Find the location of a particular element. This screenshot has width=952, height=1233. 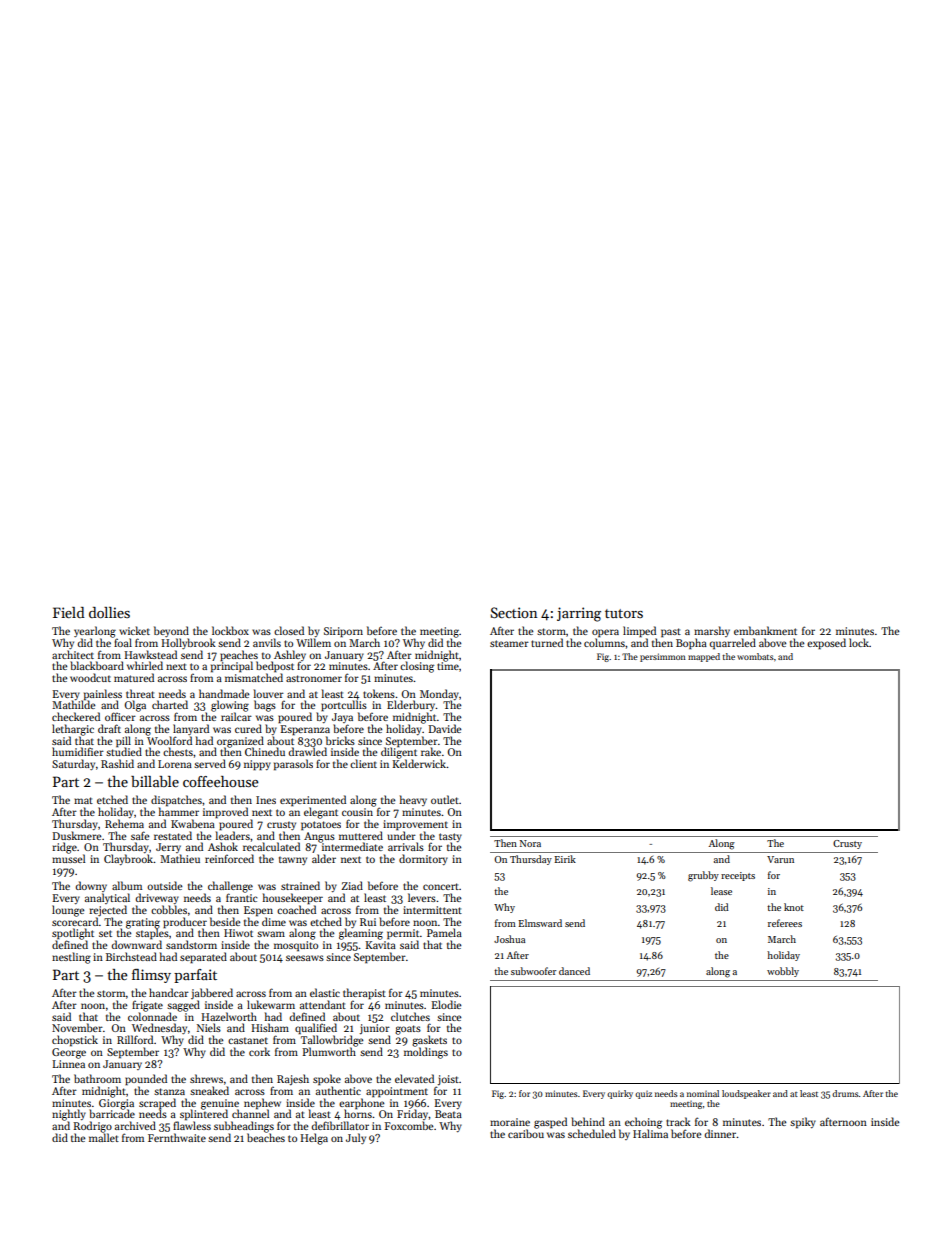

concert is located at coordinates (441, 886).
